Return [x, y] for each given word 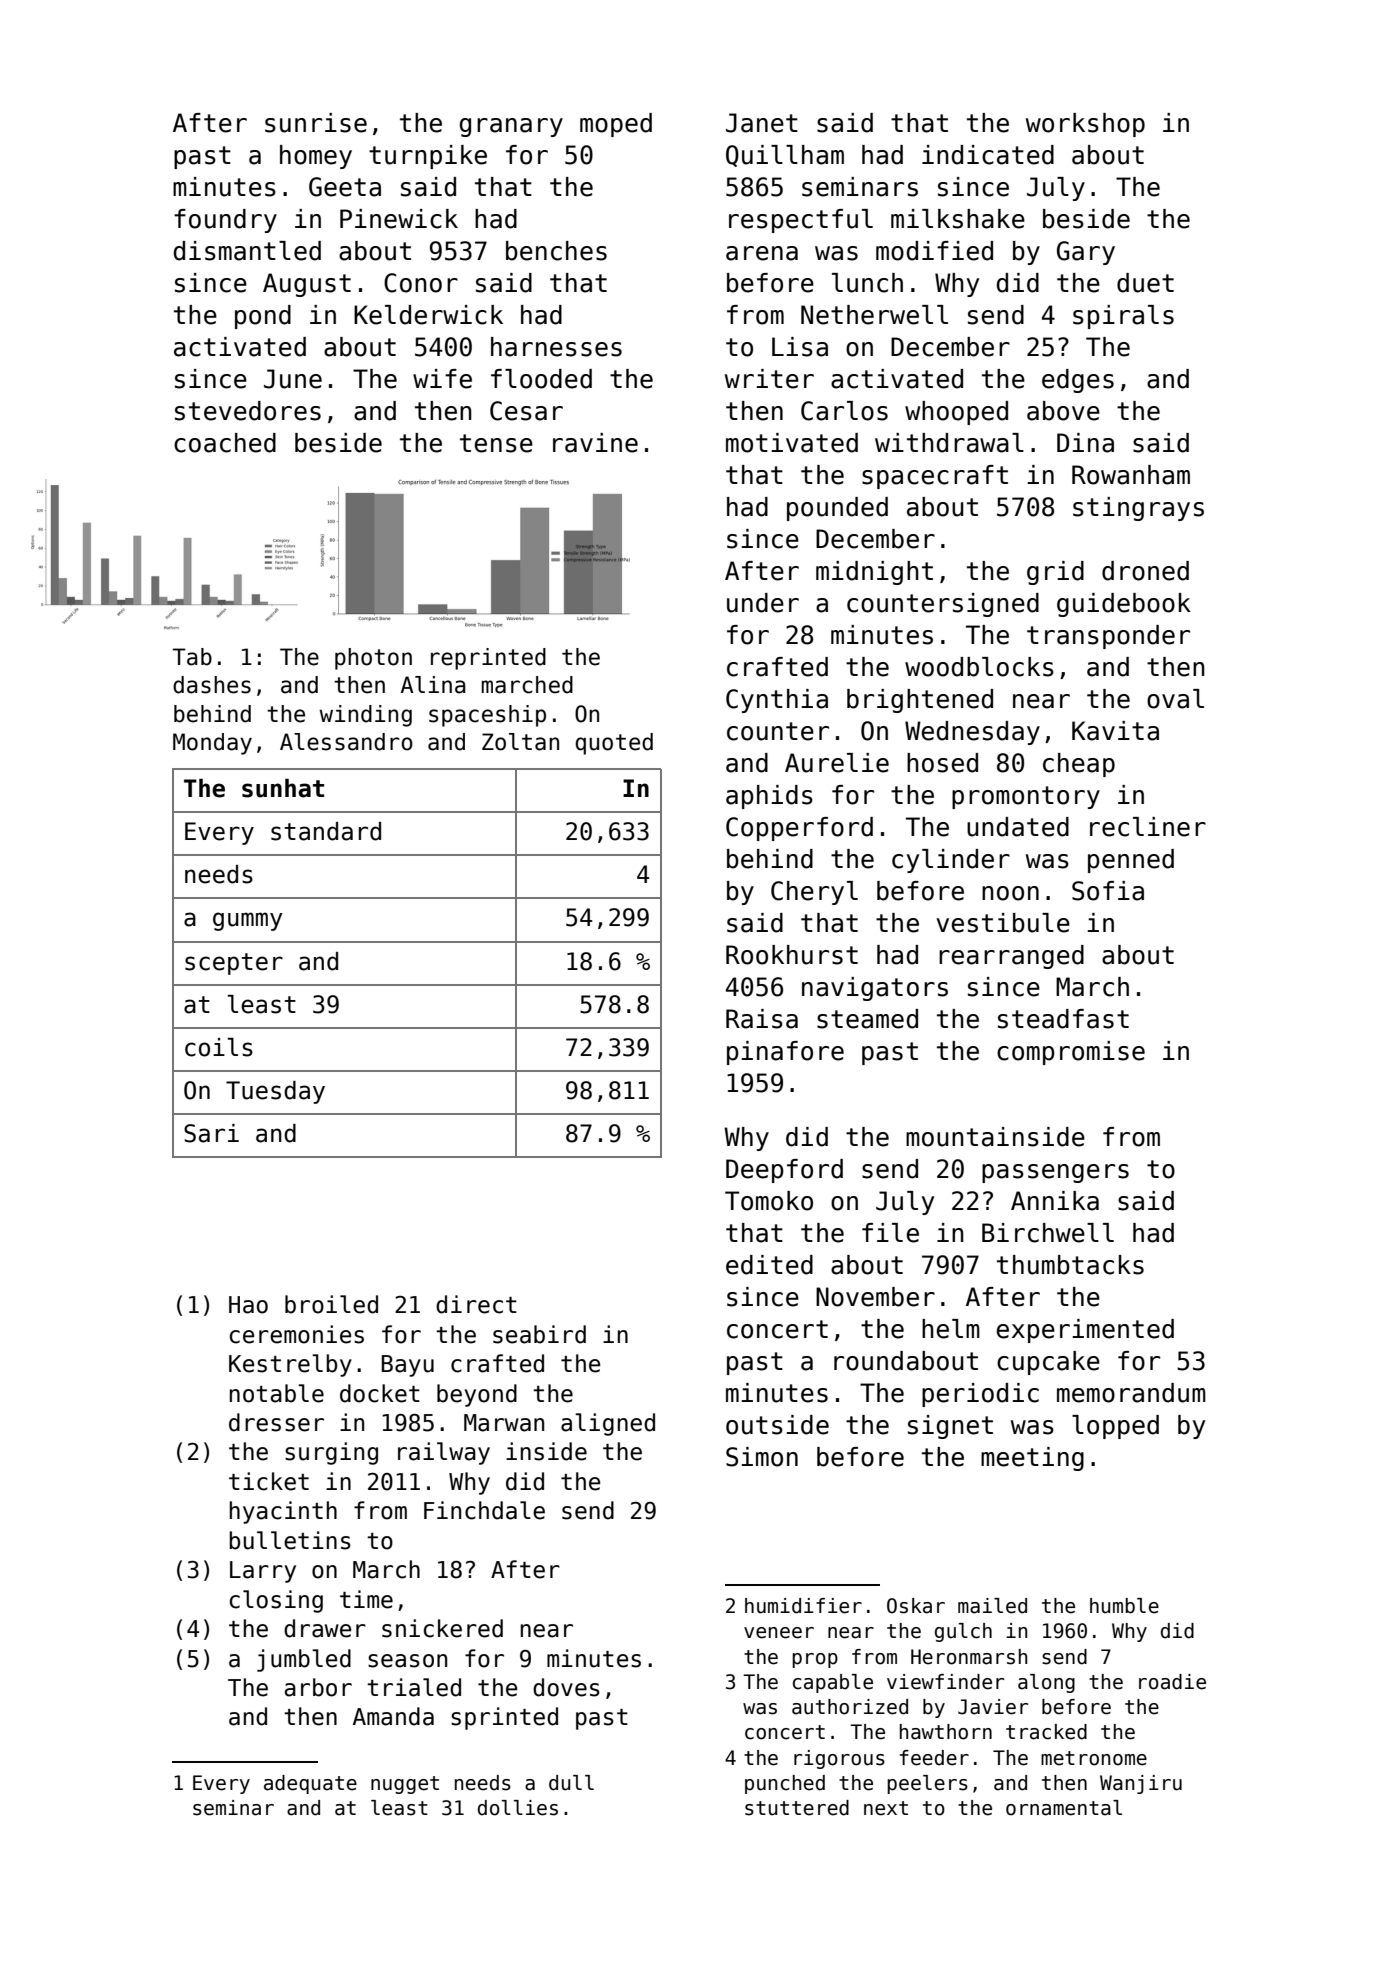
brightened [920, 701]
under [763, 603]
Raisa [762, 1019]
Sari [211, 1133]
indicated [988, 155]
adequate [310, 1784]
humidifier [803, 1606]
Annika [1055, 1201]
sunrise [316, 123]
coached [225, 443]
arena [762, 253]
